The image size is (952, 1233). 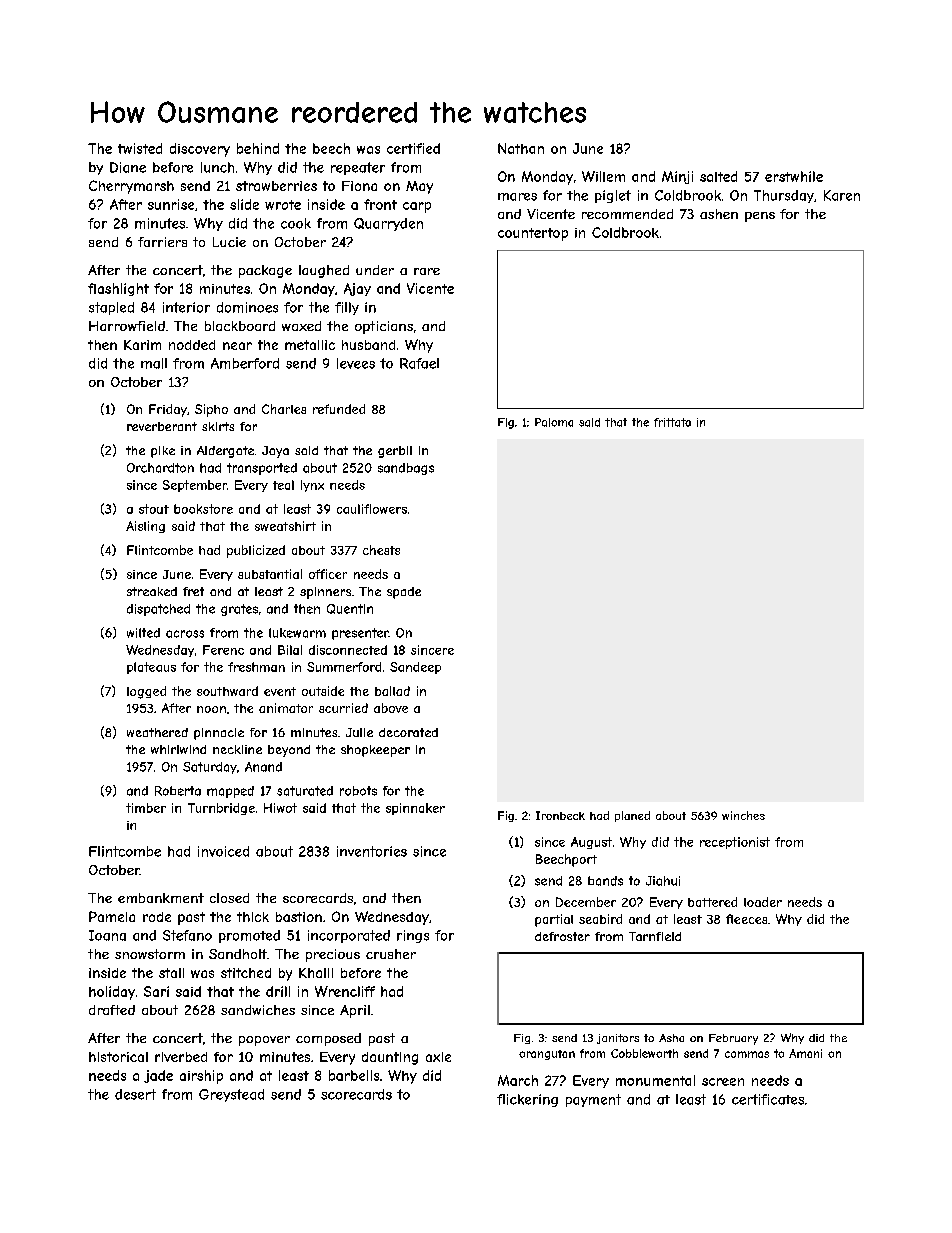 What do you see at coordinates (672, 422) in the screenshot?
I see `frittata` at bounding box center [672, 422].
